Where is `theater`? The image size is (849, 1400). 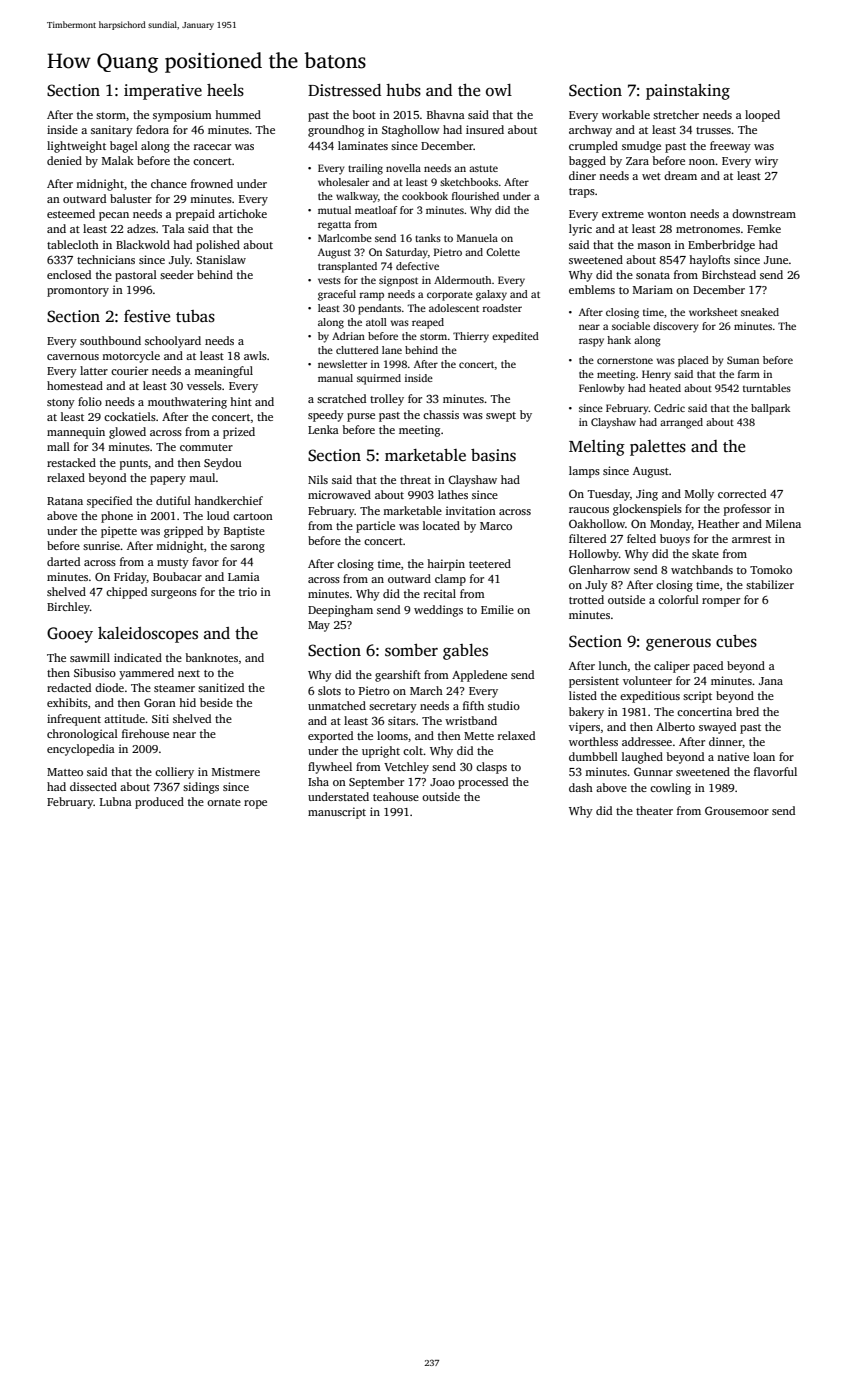
theater is located at coordinates (654, 810).
